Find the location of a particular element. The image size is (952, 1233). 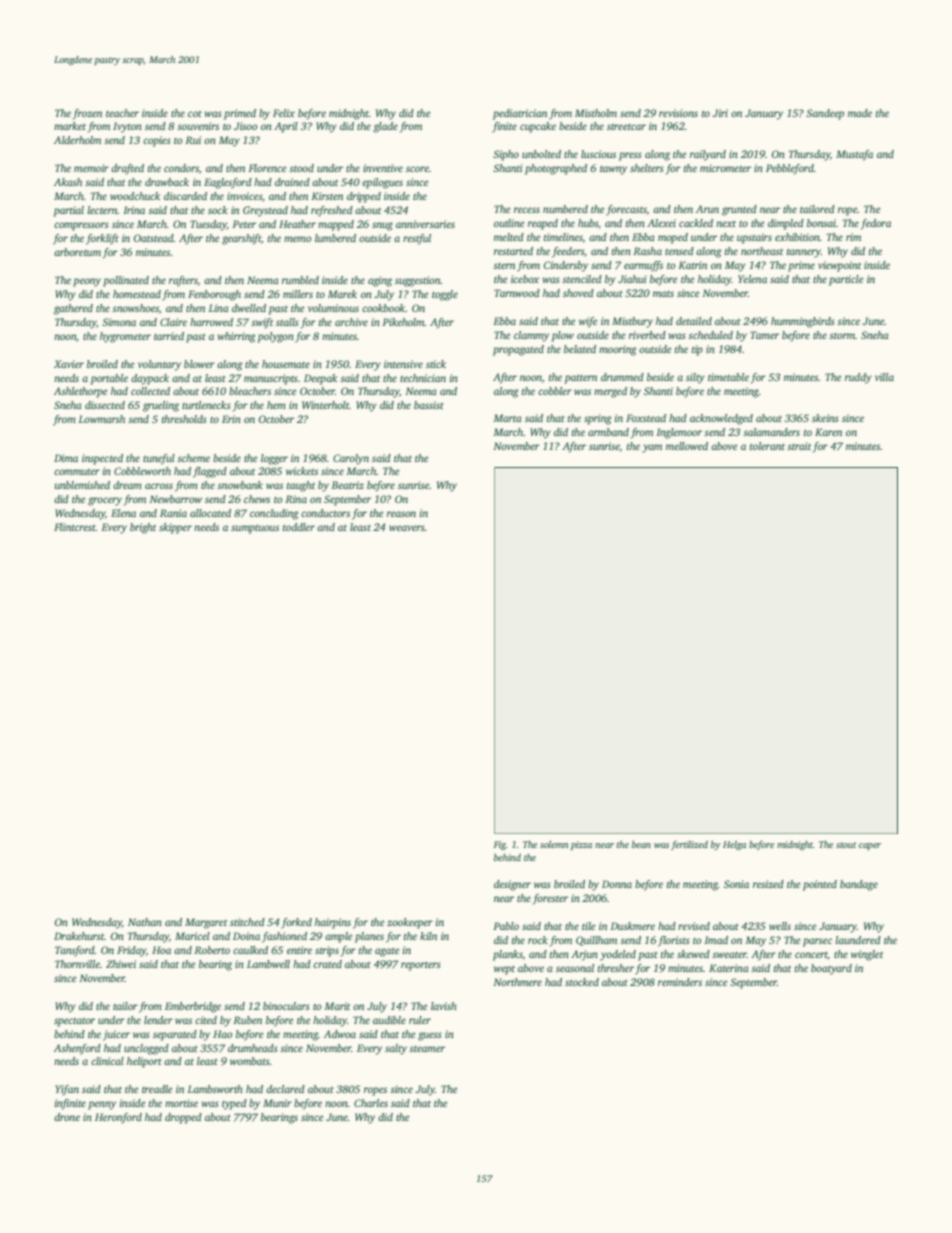

stout is located at coordinates (846, 845).
